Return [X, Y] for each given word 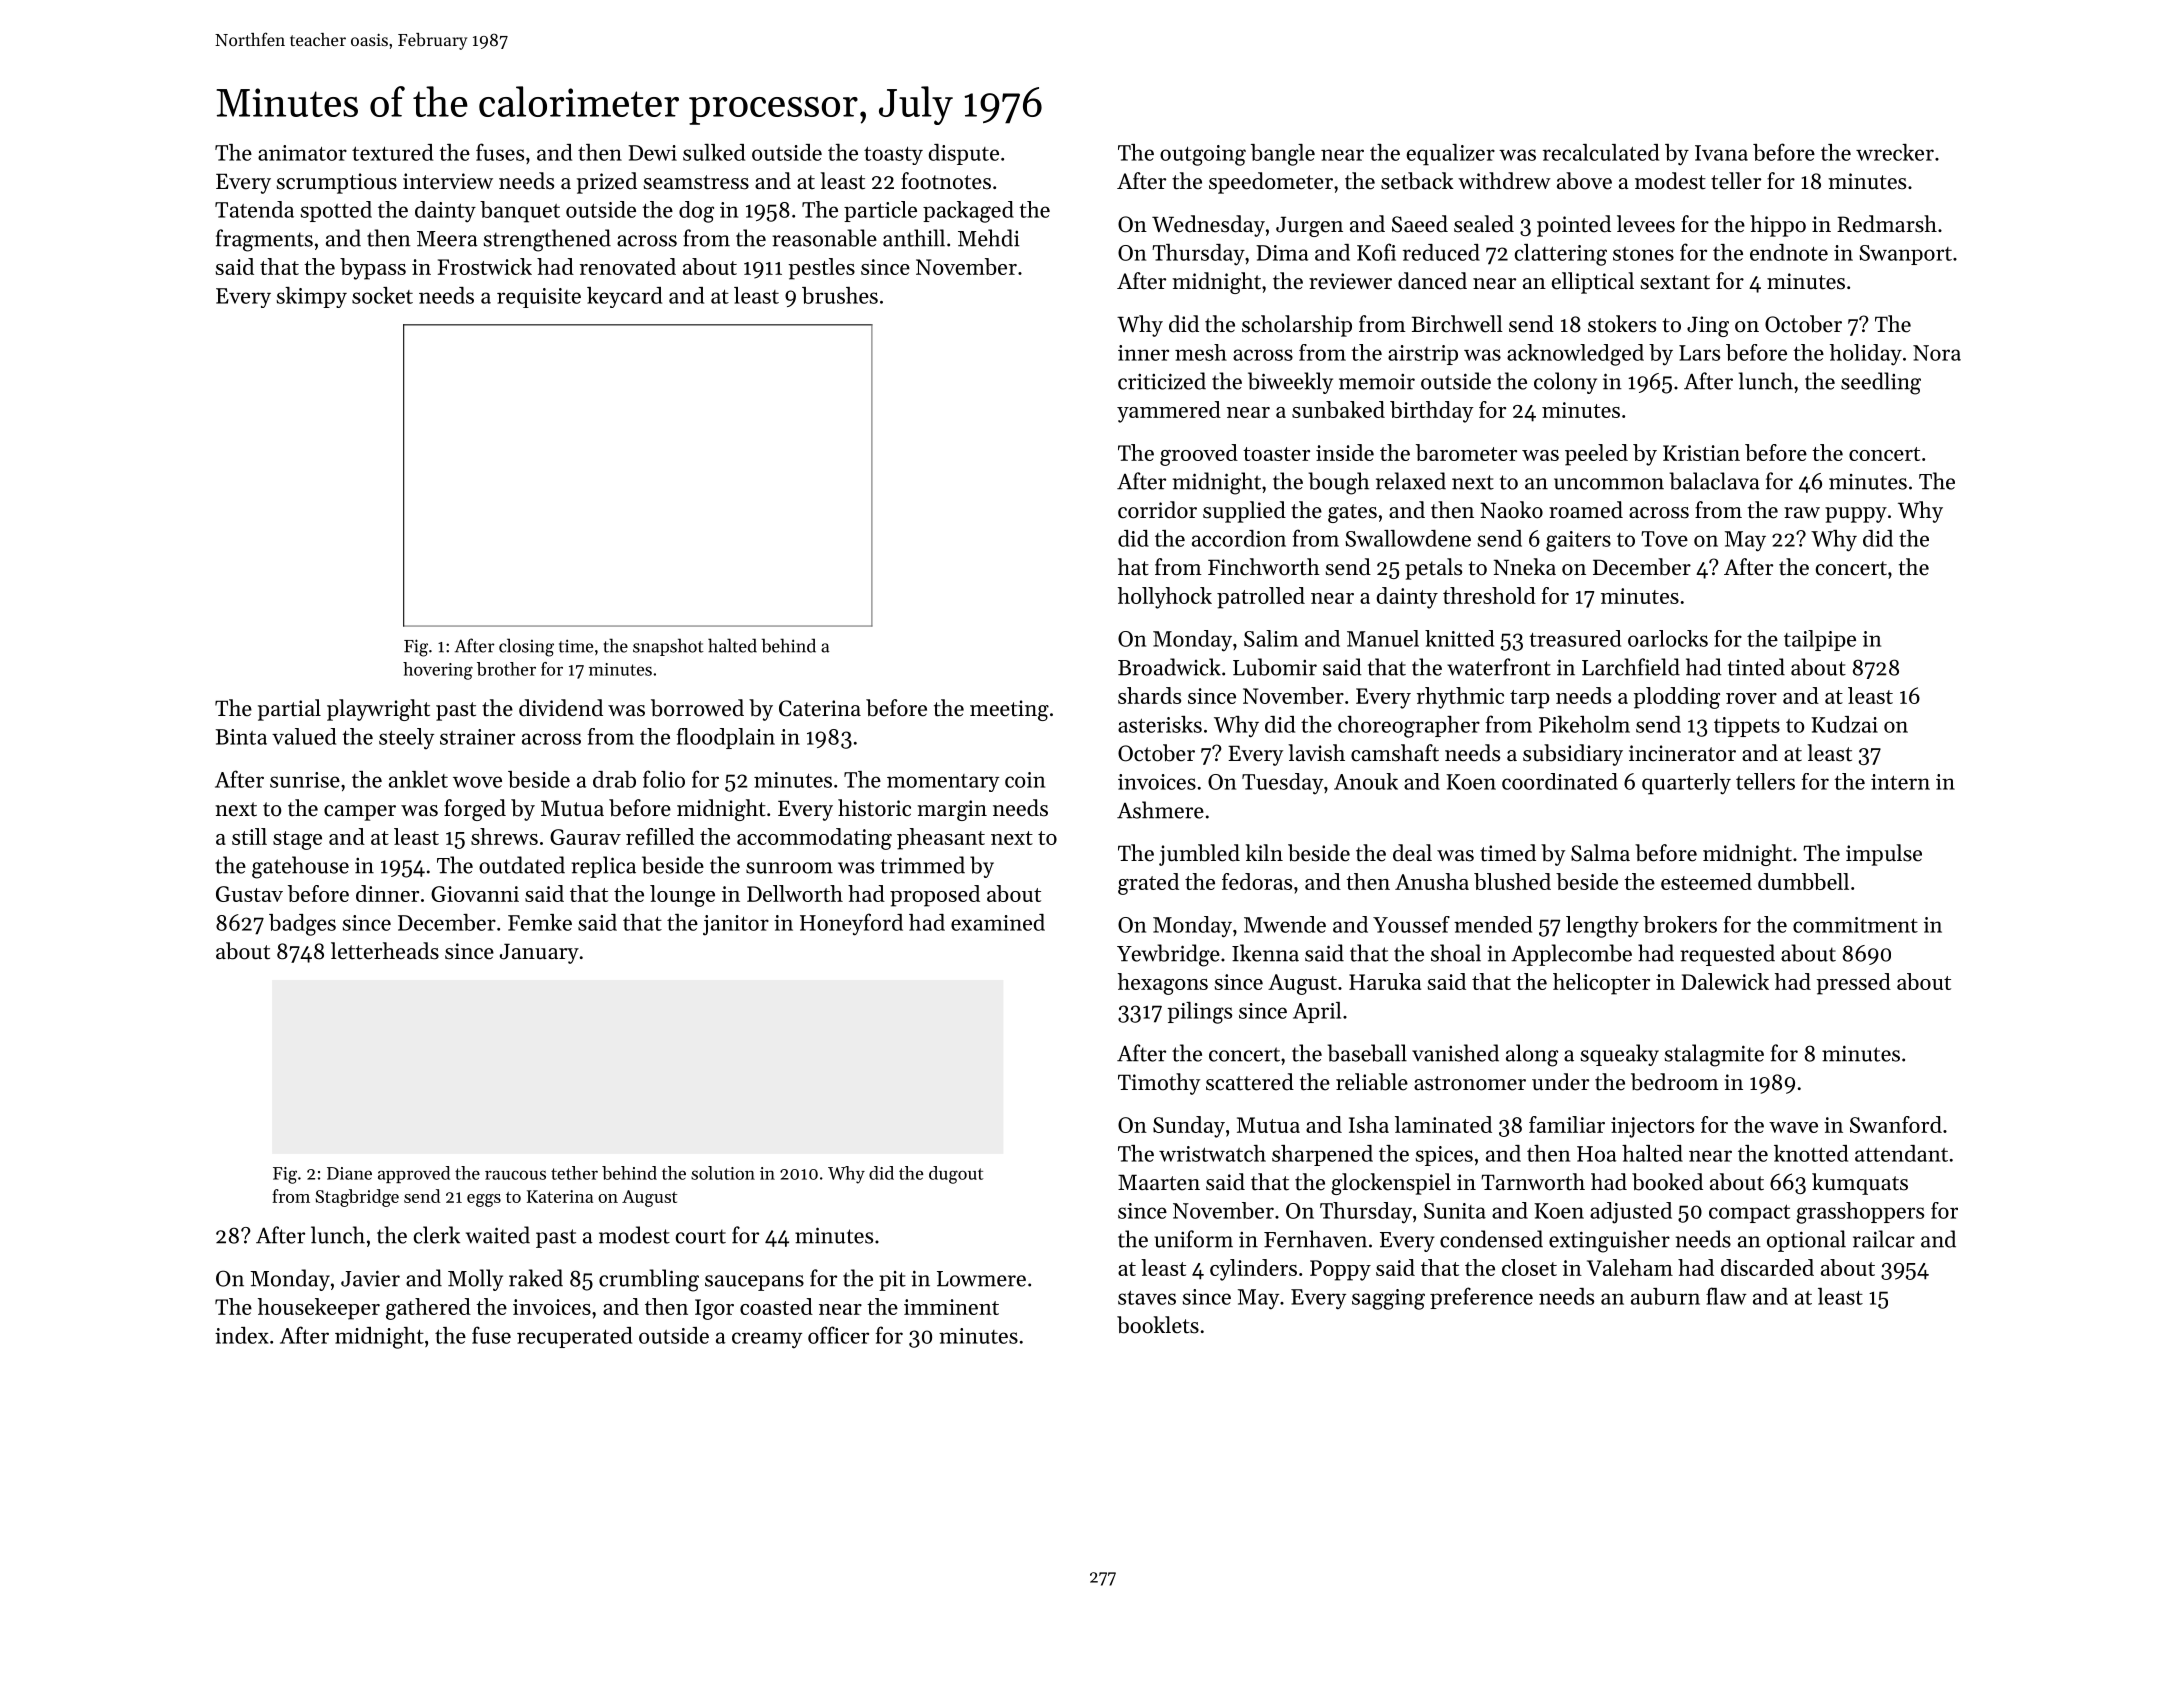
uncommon [1609, 484]
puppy [1856, 515]
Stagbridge [357, 1198]
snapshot [668, 647]
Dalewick [1725, 981]
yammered [1169, 412]
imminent [951, 1307]
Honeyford [851, 924]
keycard [624, 297]
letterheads [385, 951]
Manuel [1383, 638]
